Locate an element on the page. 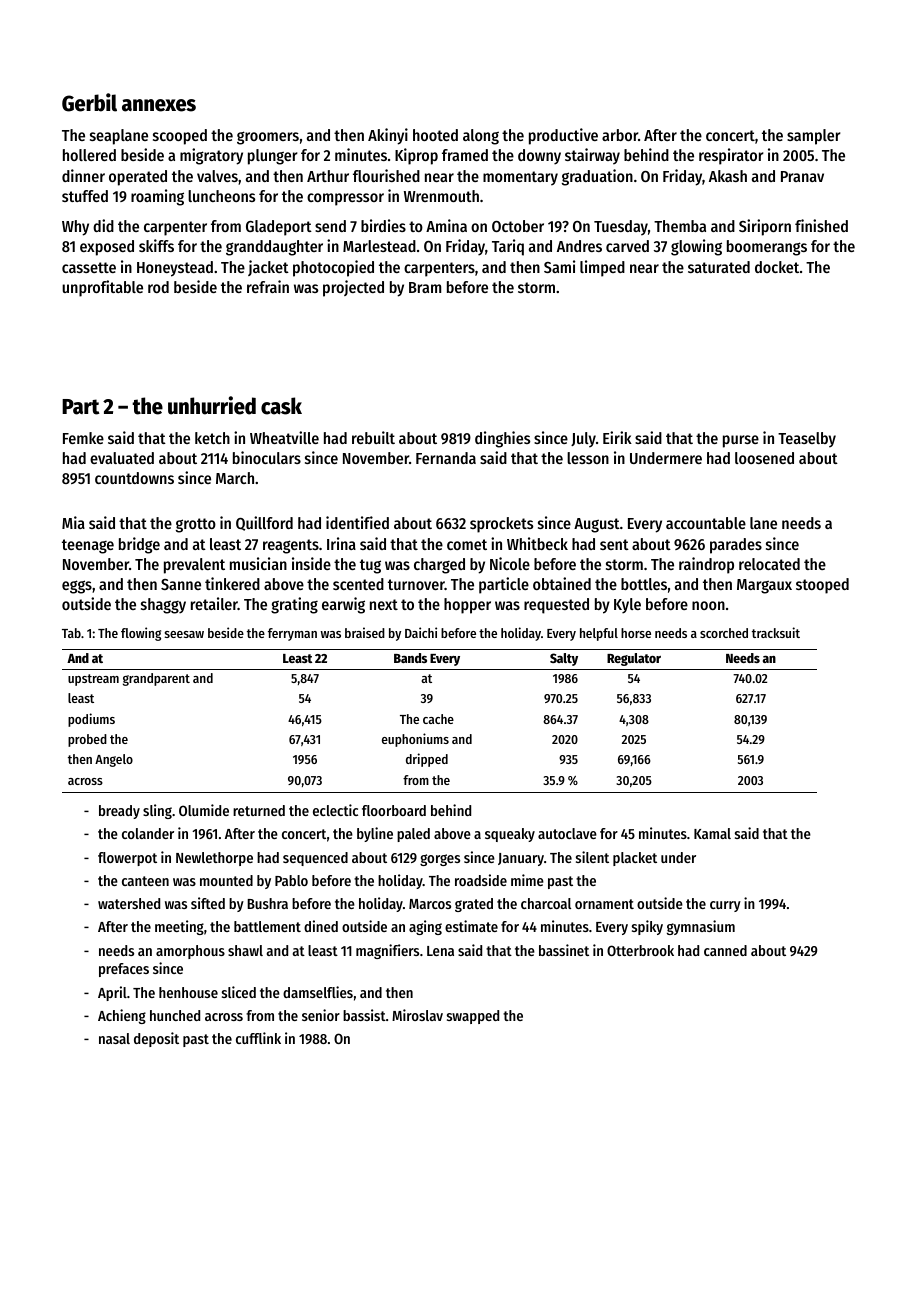 The height and width of the page is (1308, 924). Wrenmouth is located at coordinates (441, 196).
